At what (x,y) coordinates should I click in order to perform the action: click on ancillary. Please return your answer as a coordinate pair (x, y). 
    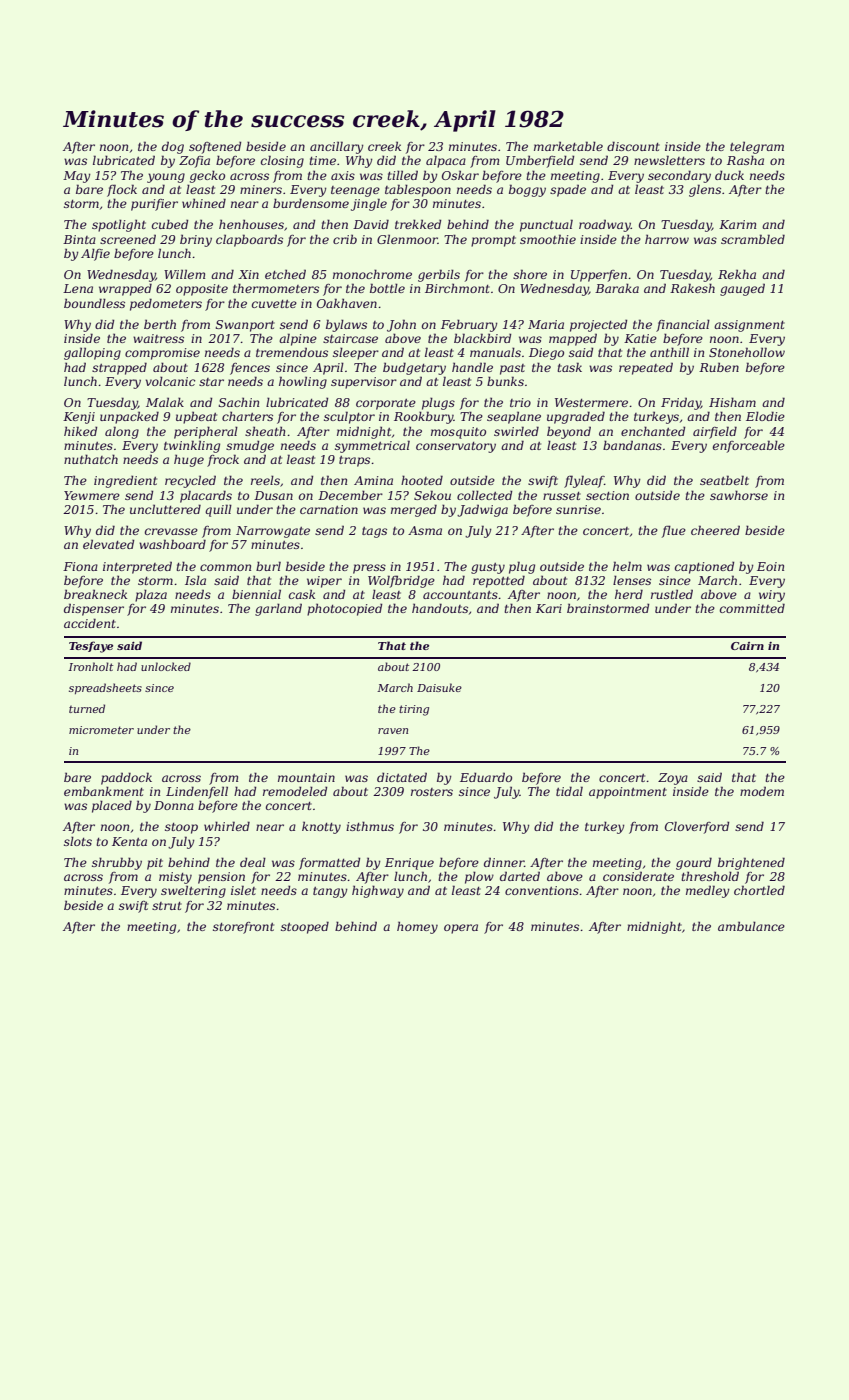
    Looking at the image, I should click on (337, 147).
